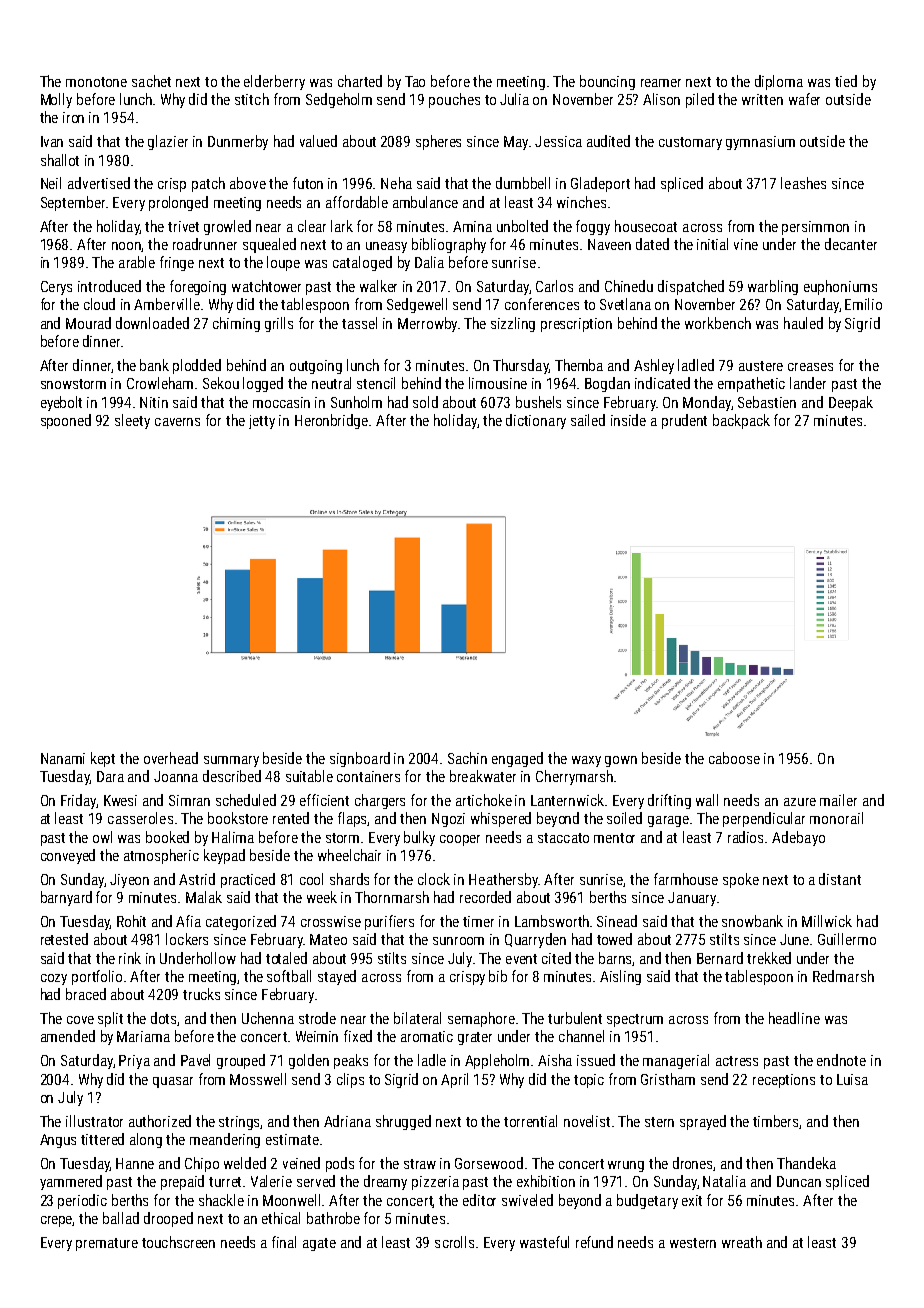  What do you see at coordinates (742, 1242) in the document?
I see `wreath` at bounding box center [742, 1242].
